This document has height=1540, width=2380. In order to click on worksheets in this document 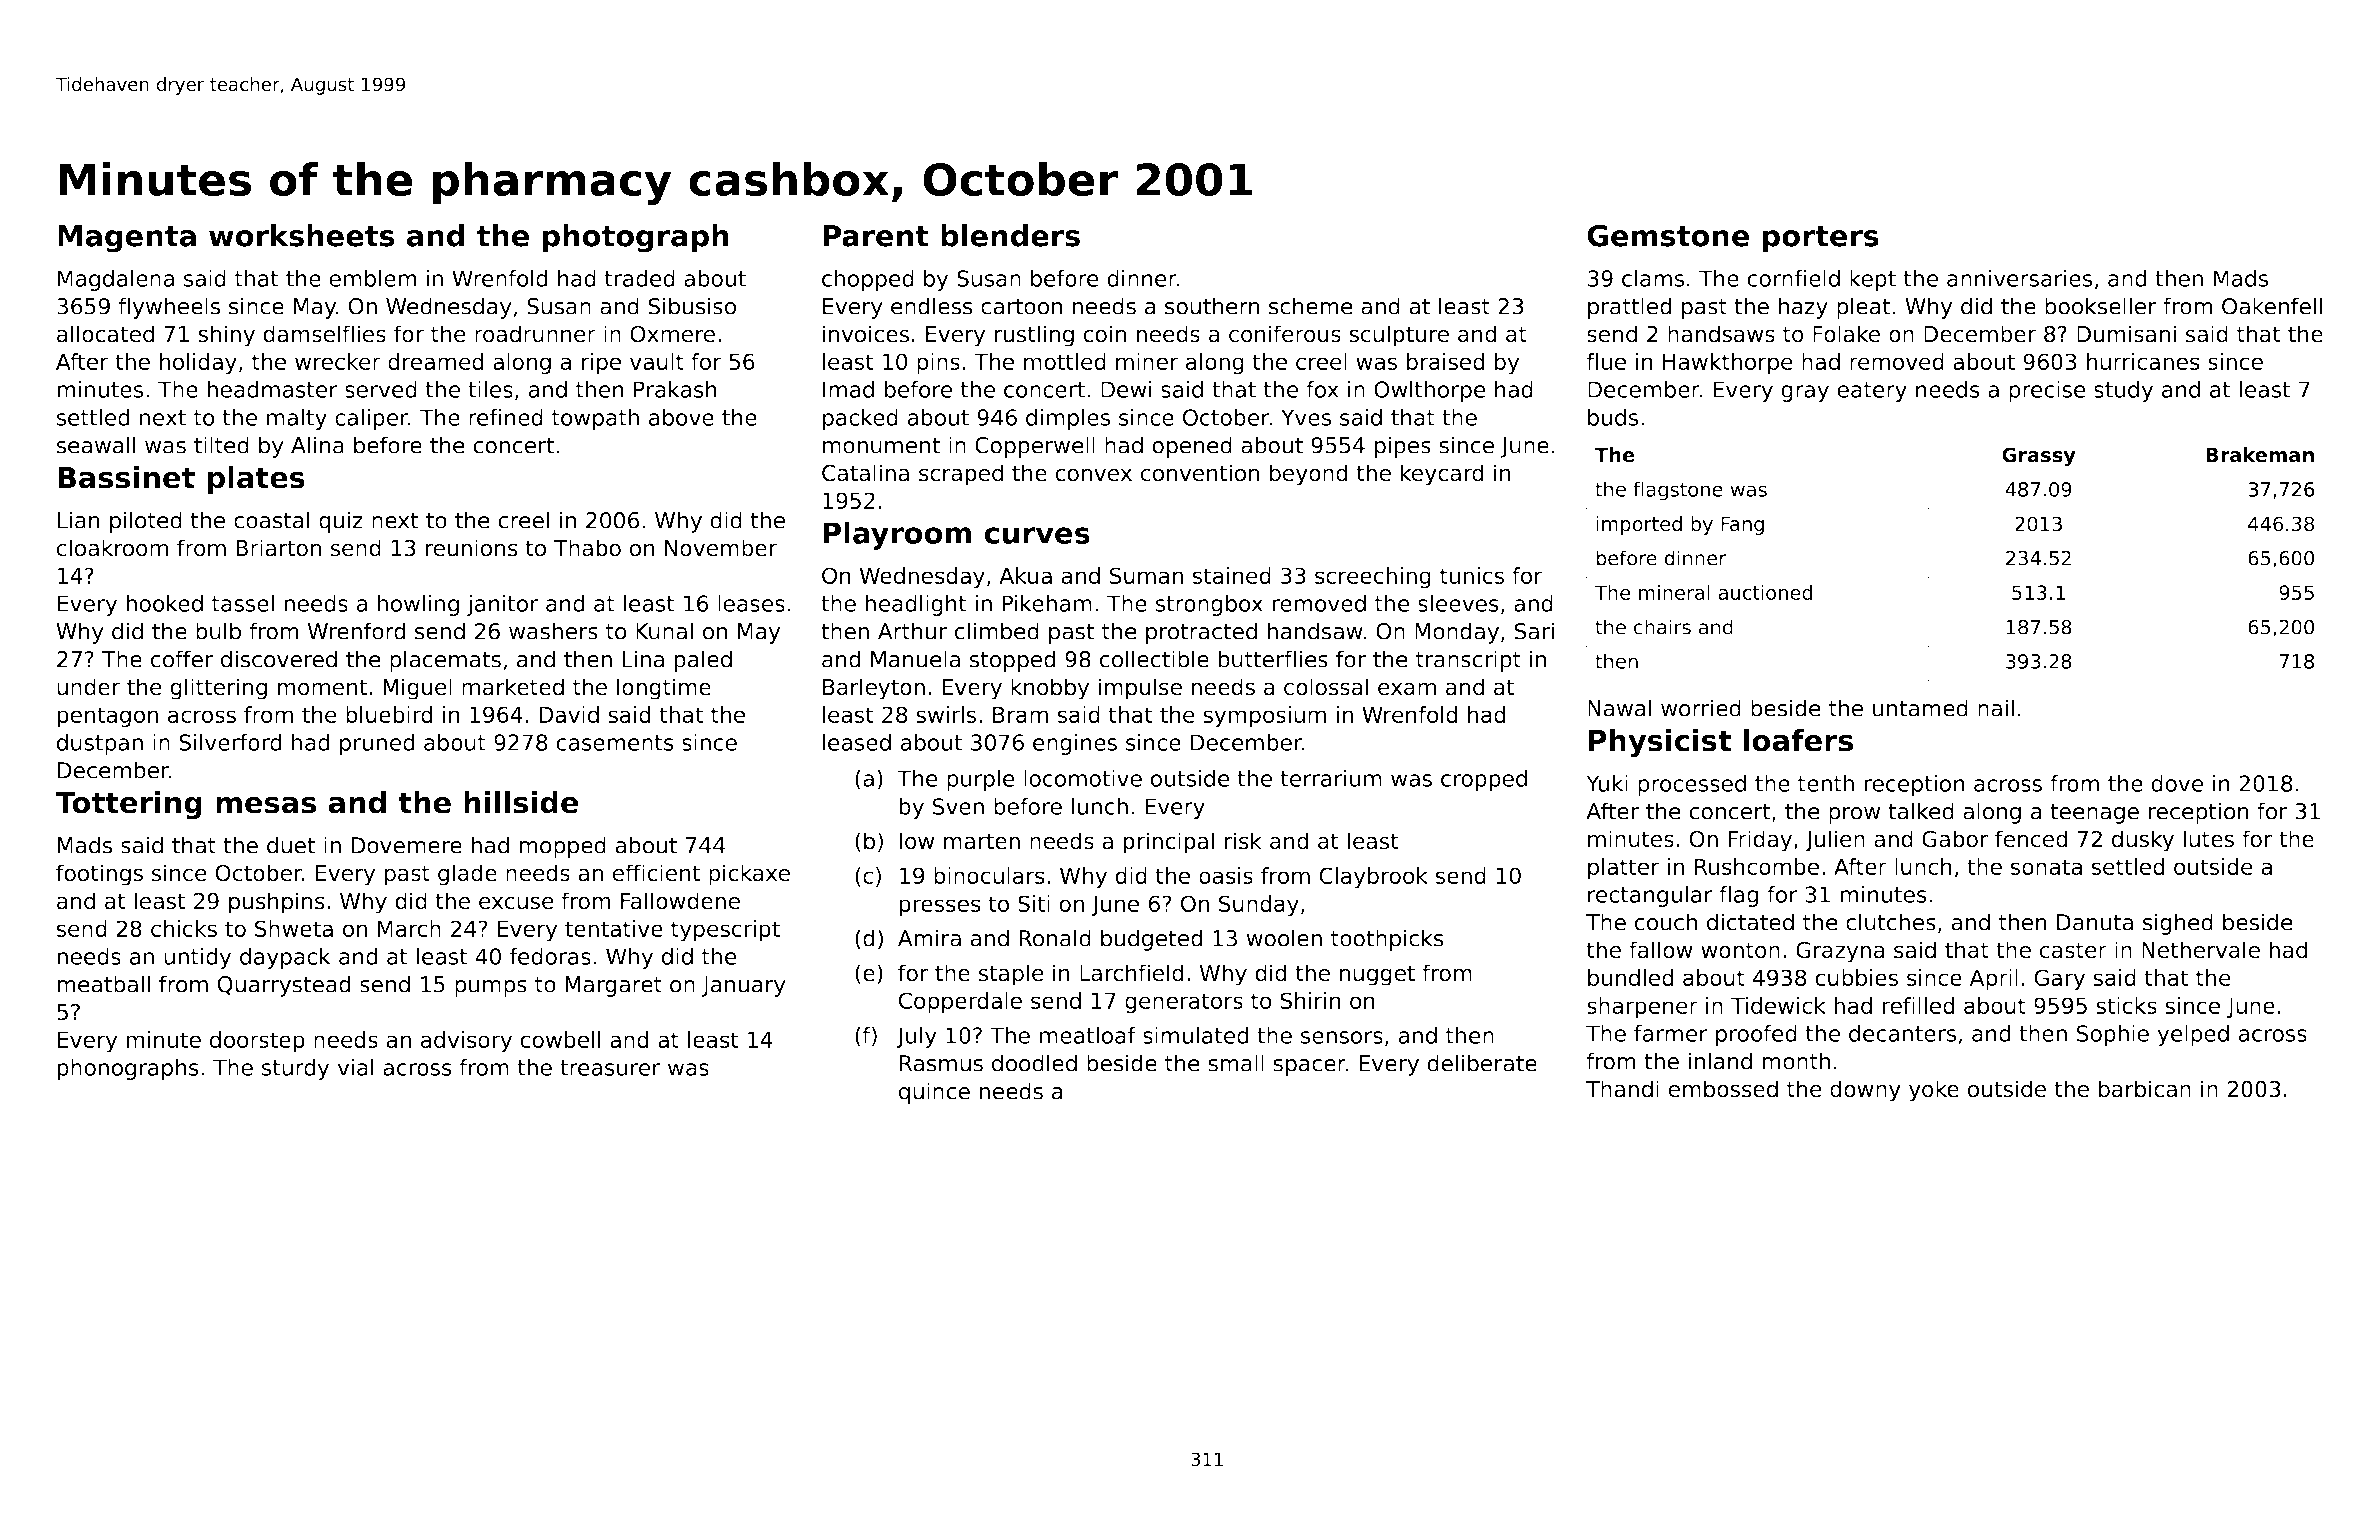, I will do `click(302, 235)`.
